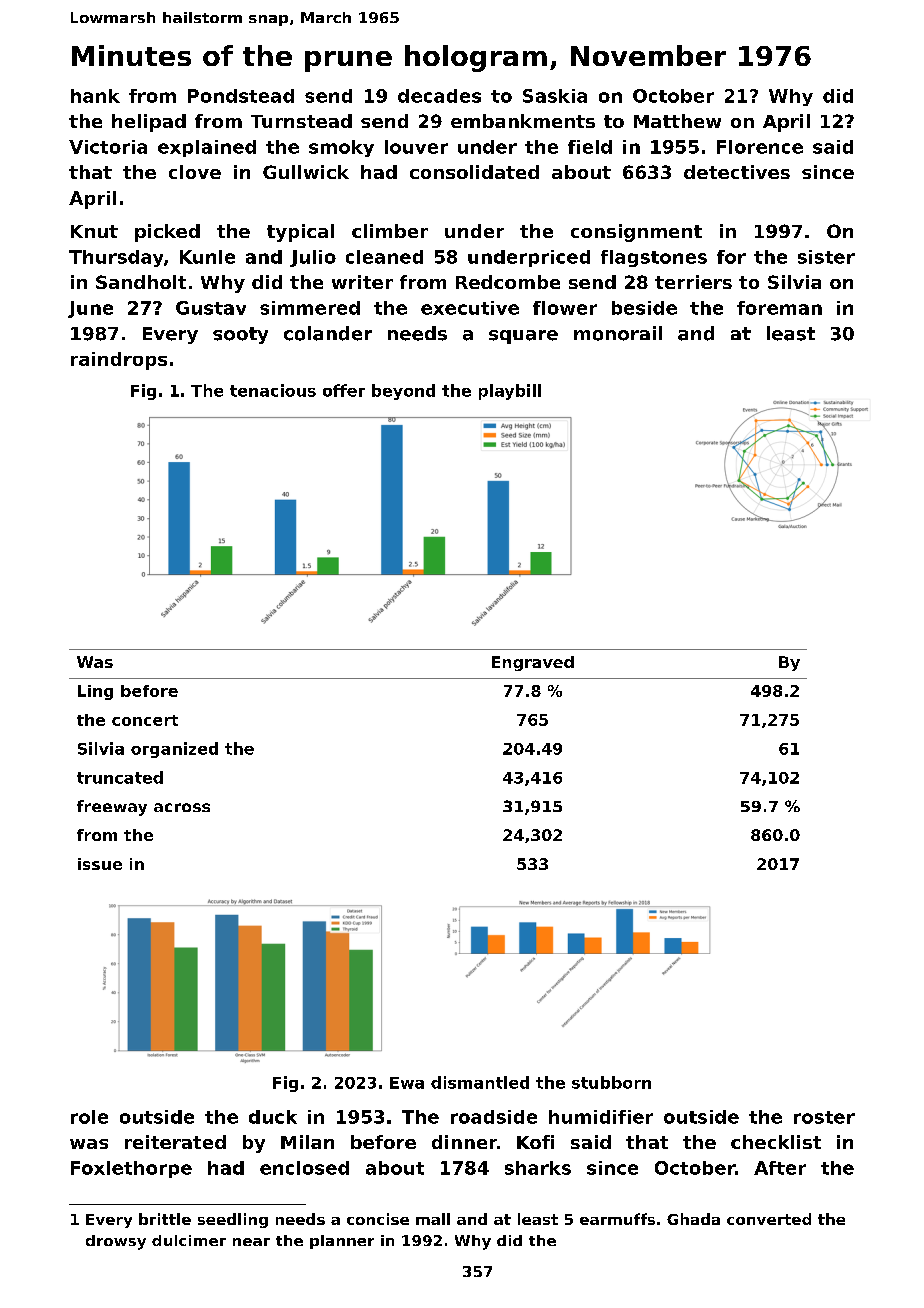 Image resolution: width=924 pixels, height=1308 pixels. What do you see at coordinates (480, 1082) in the screenshot?
I see `dismantled` at bounding box center [480, 1082].
